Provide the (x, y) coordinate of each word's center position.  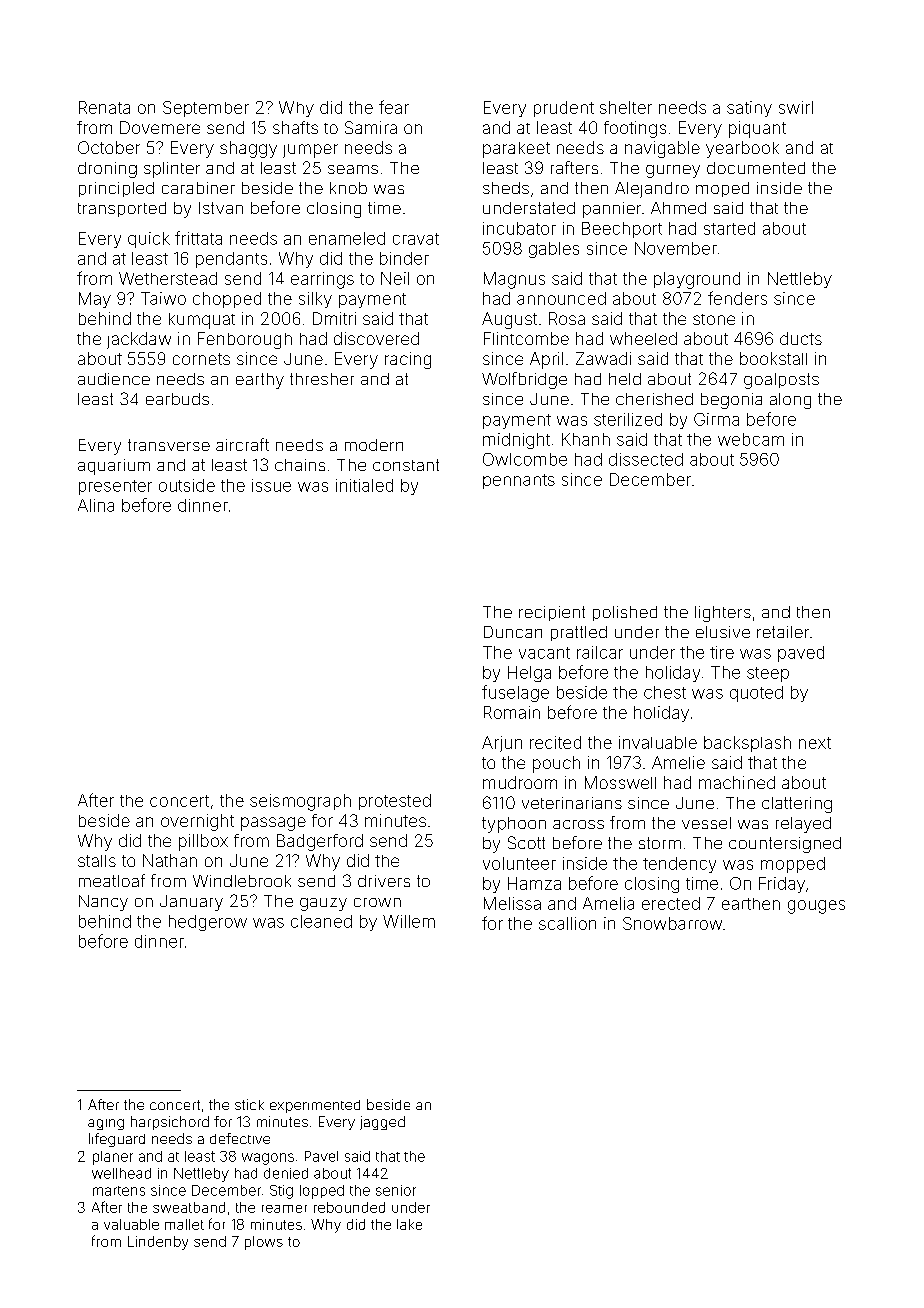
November (676, 248)
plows (264, 1243)
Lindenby (158, 1243)
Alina (96, 505)
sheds (506, 188)
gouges (816, 907)
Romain (512, 712)
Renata (104, 107)
